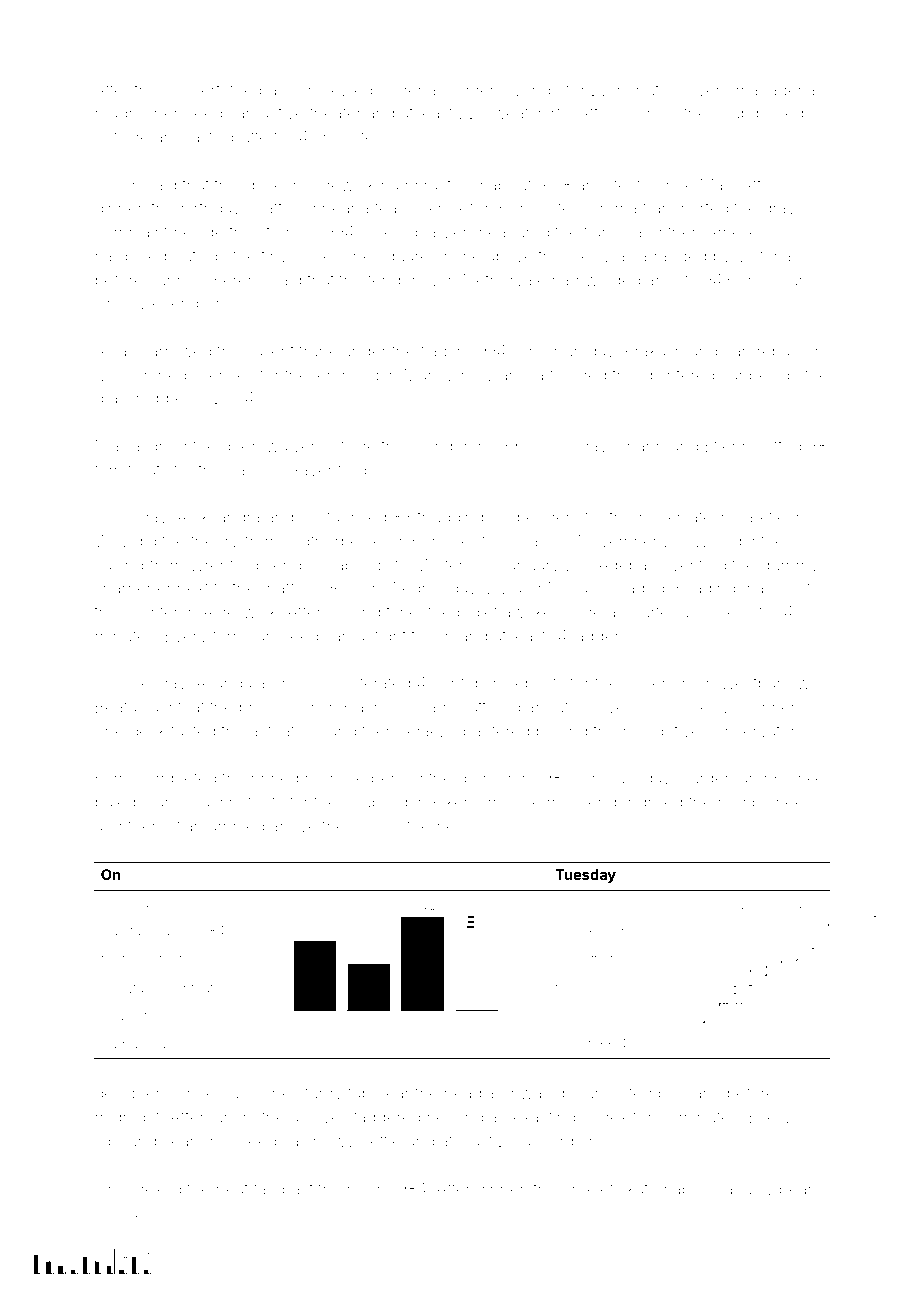 This screenshot has width=924, height=1308. Describe the element at coordinates (240, 279) in the screenshot. I see `Ferenc` at that location.
